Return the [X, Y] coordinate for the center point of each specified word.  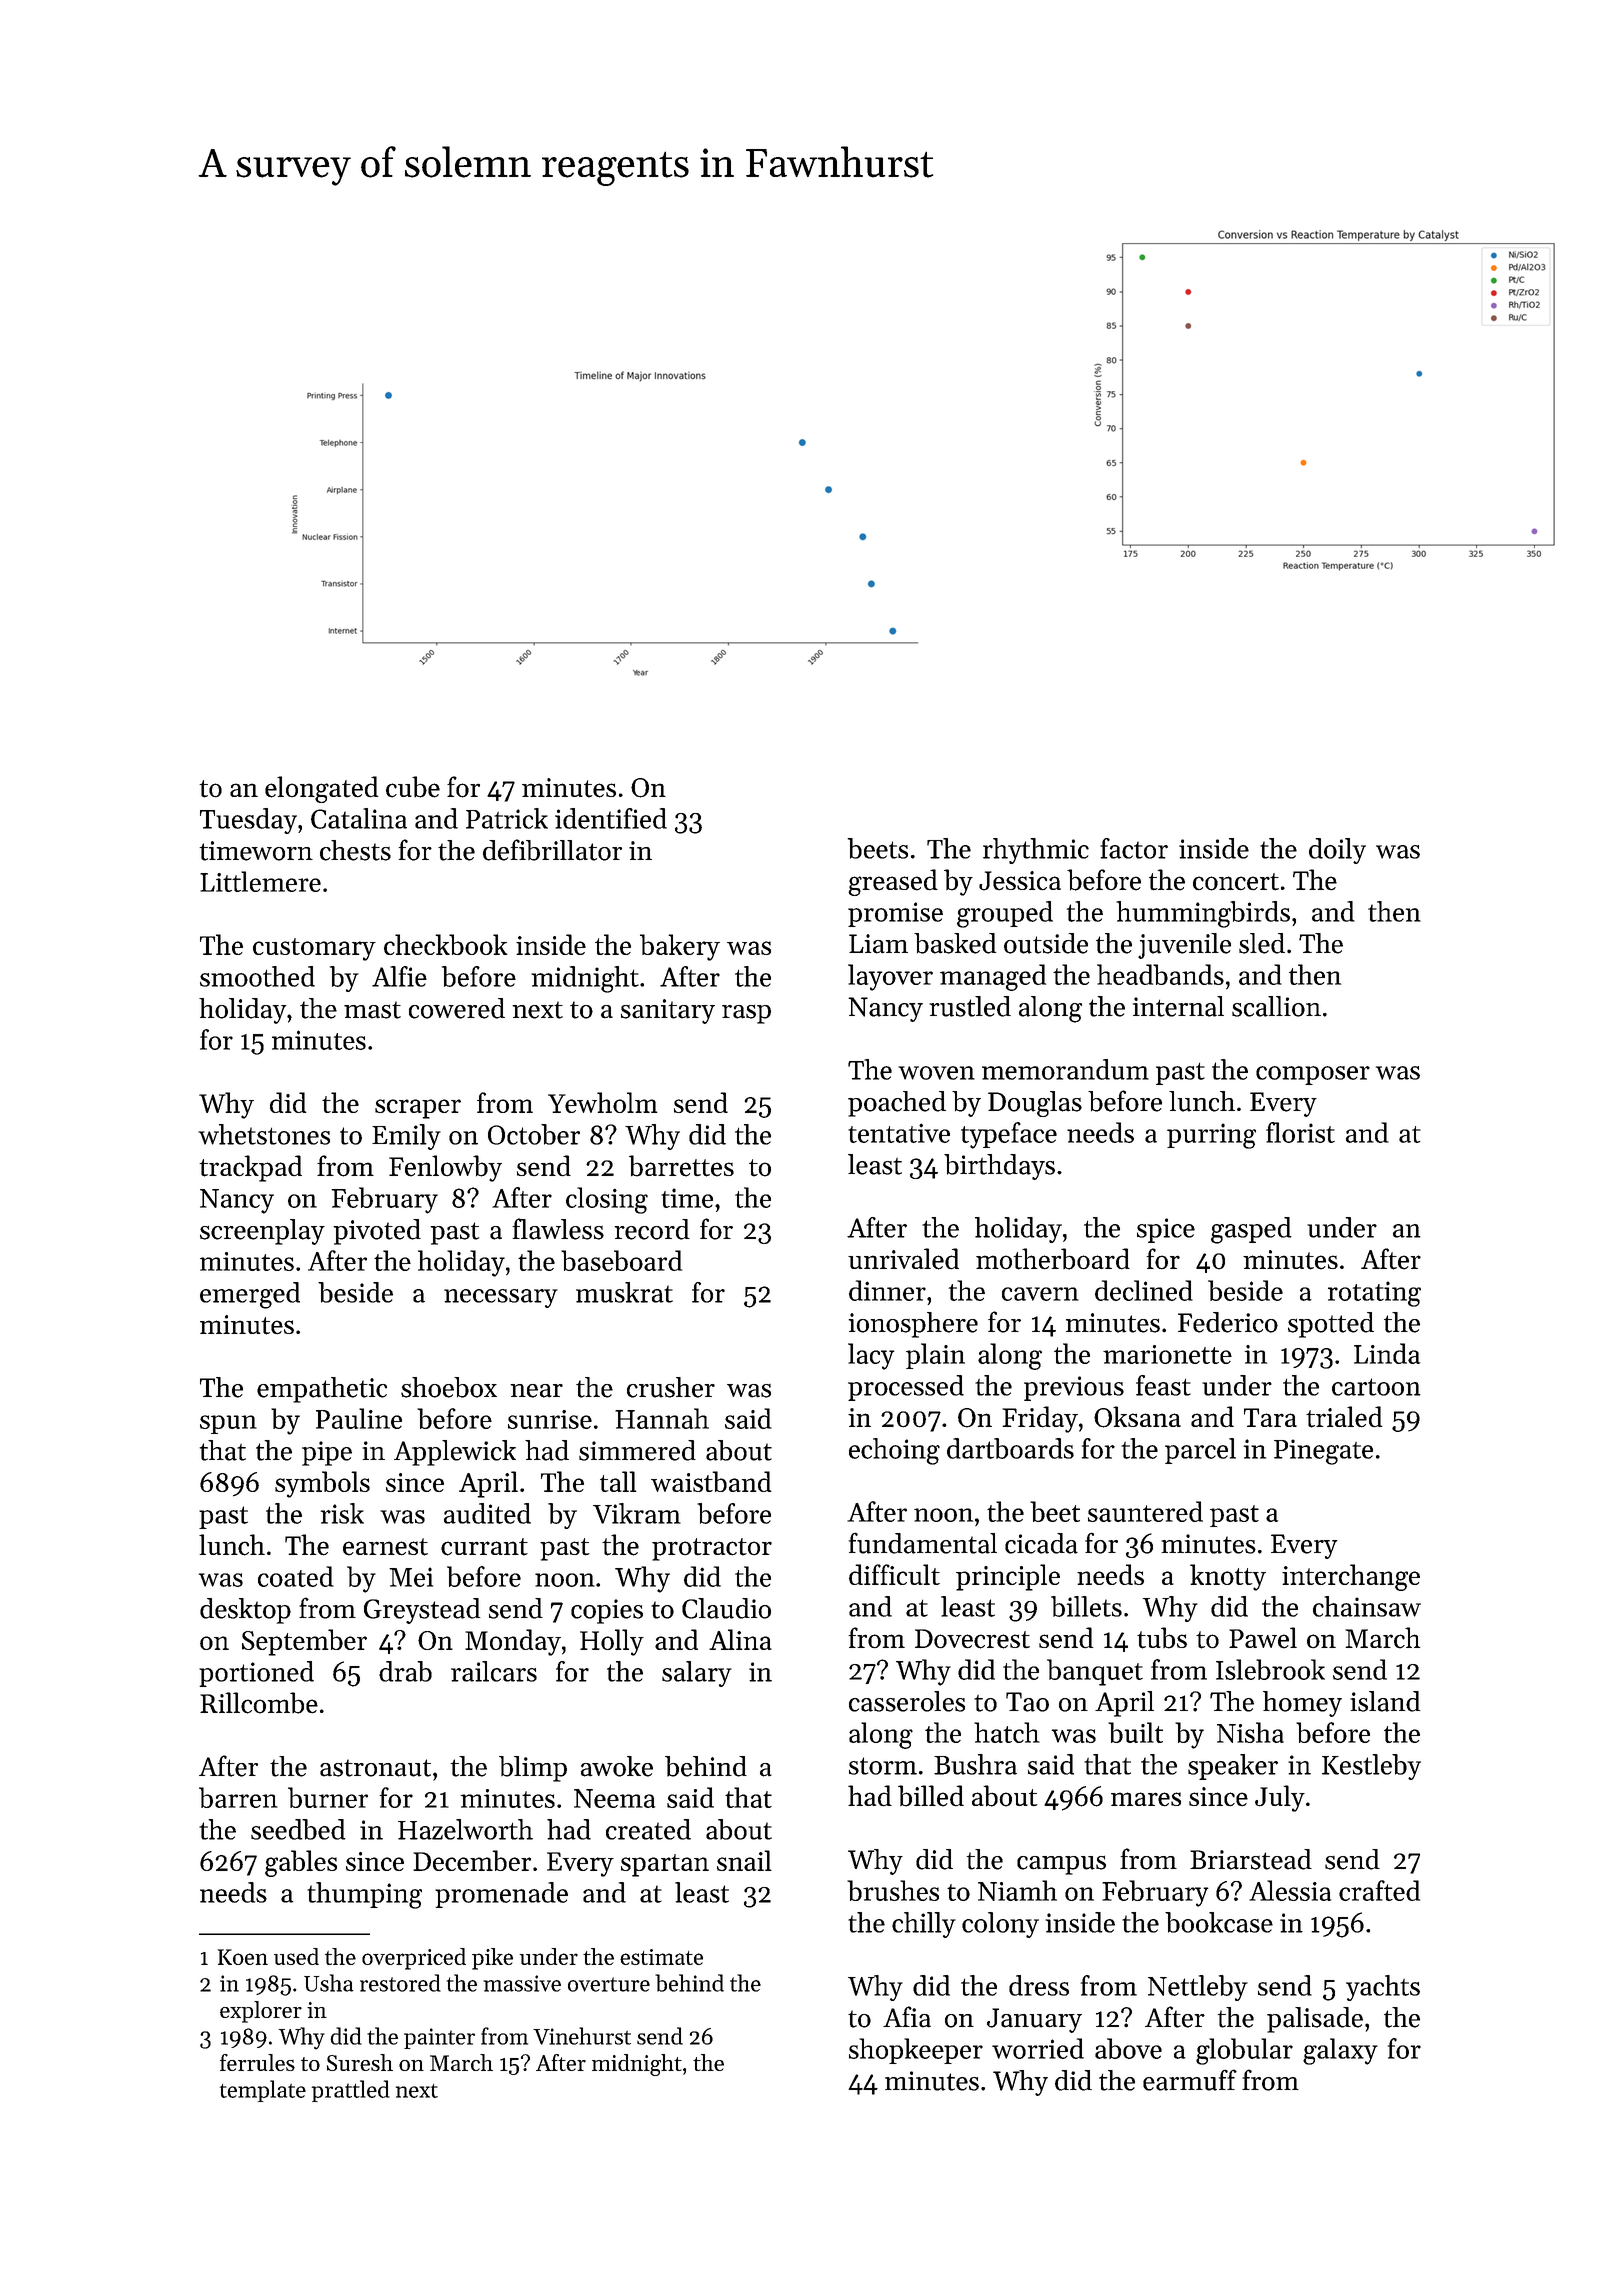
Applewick [455, 1453]
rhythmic [1036, 851]
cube [413, 787]
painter [439, 2038]
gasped [1251, 1230]
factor [1134, 848]
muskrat [624, 1292]
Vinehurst [582, 2036]
